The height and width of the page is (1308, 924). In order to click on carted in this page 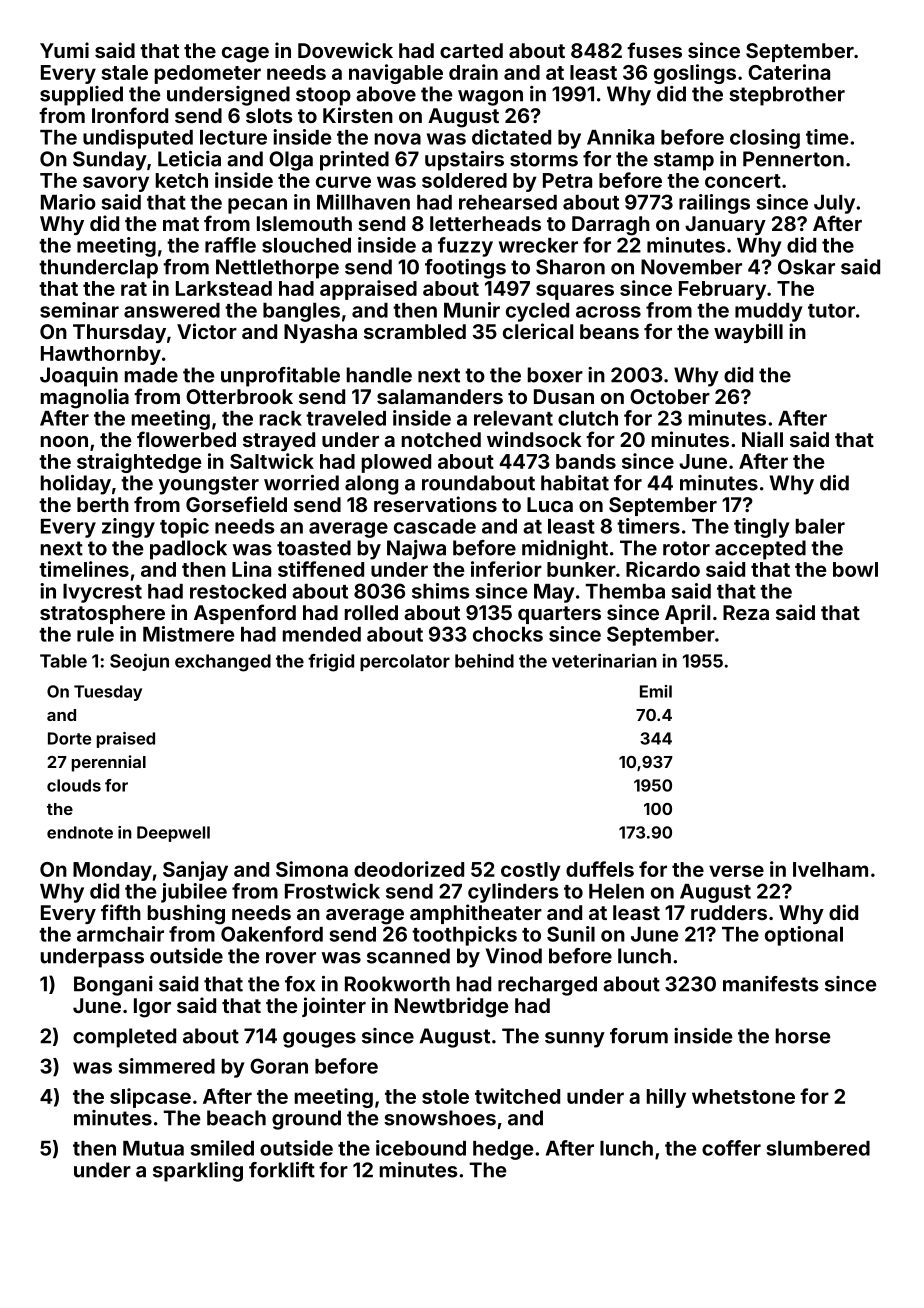, I will do `click(471, 50)`.
